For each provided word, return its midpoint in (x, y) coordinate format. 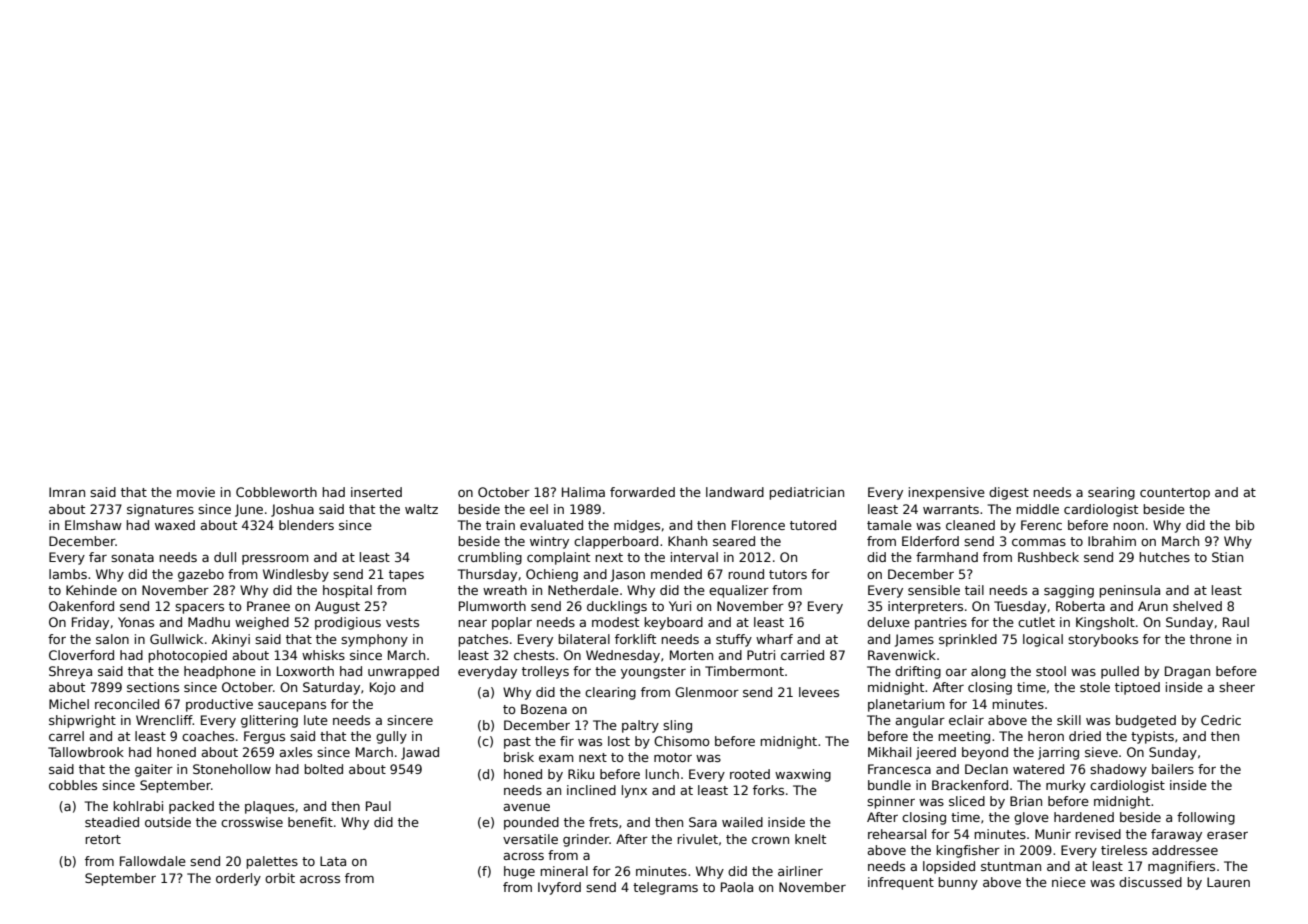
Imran (67, 492)
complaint (558, 558)
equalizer (739, 591)
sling (677, 726)
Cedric (1221, 720)
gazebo (201, 575)
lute (316, 720)
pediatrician (806, 493)
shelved (1197, 606)
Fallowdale (153, 861)
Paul (378, 806)
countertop (1175, 494)
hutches (1164, 557)
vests (402, 622)
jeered (936, 753)
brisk (519, 757)
